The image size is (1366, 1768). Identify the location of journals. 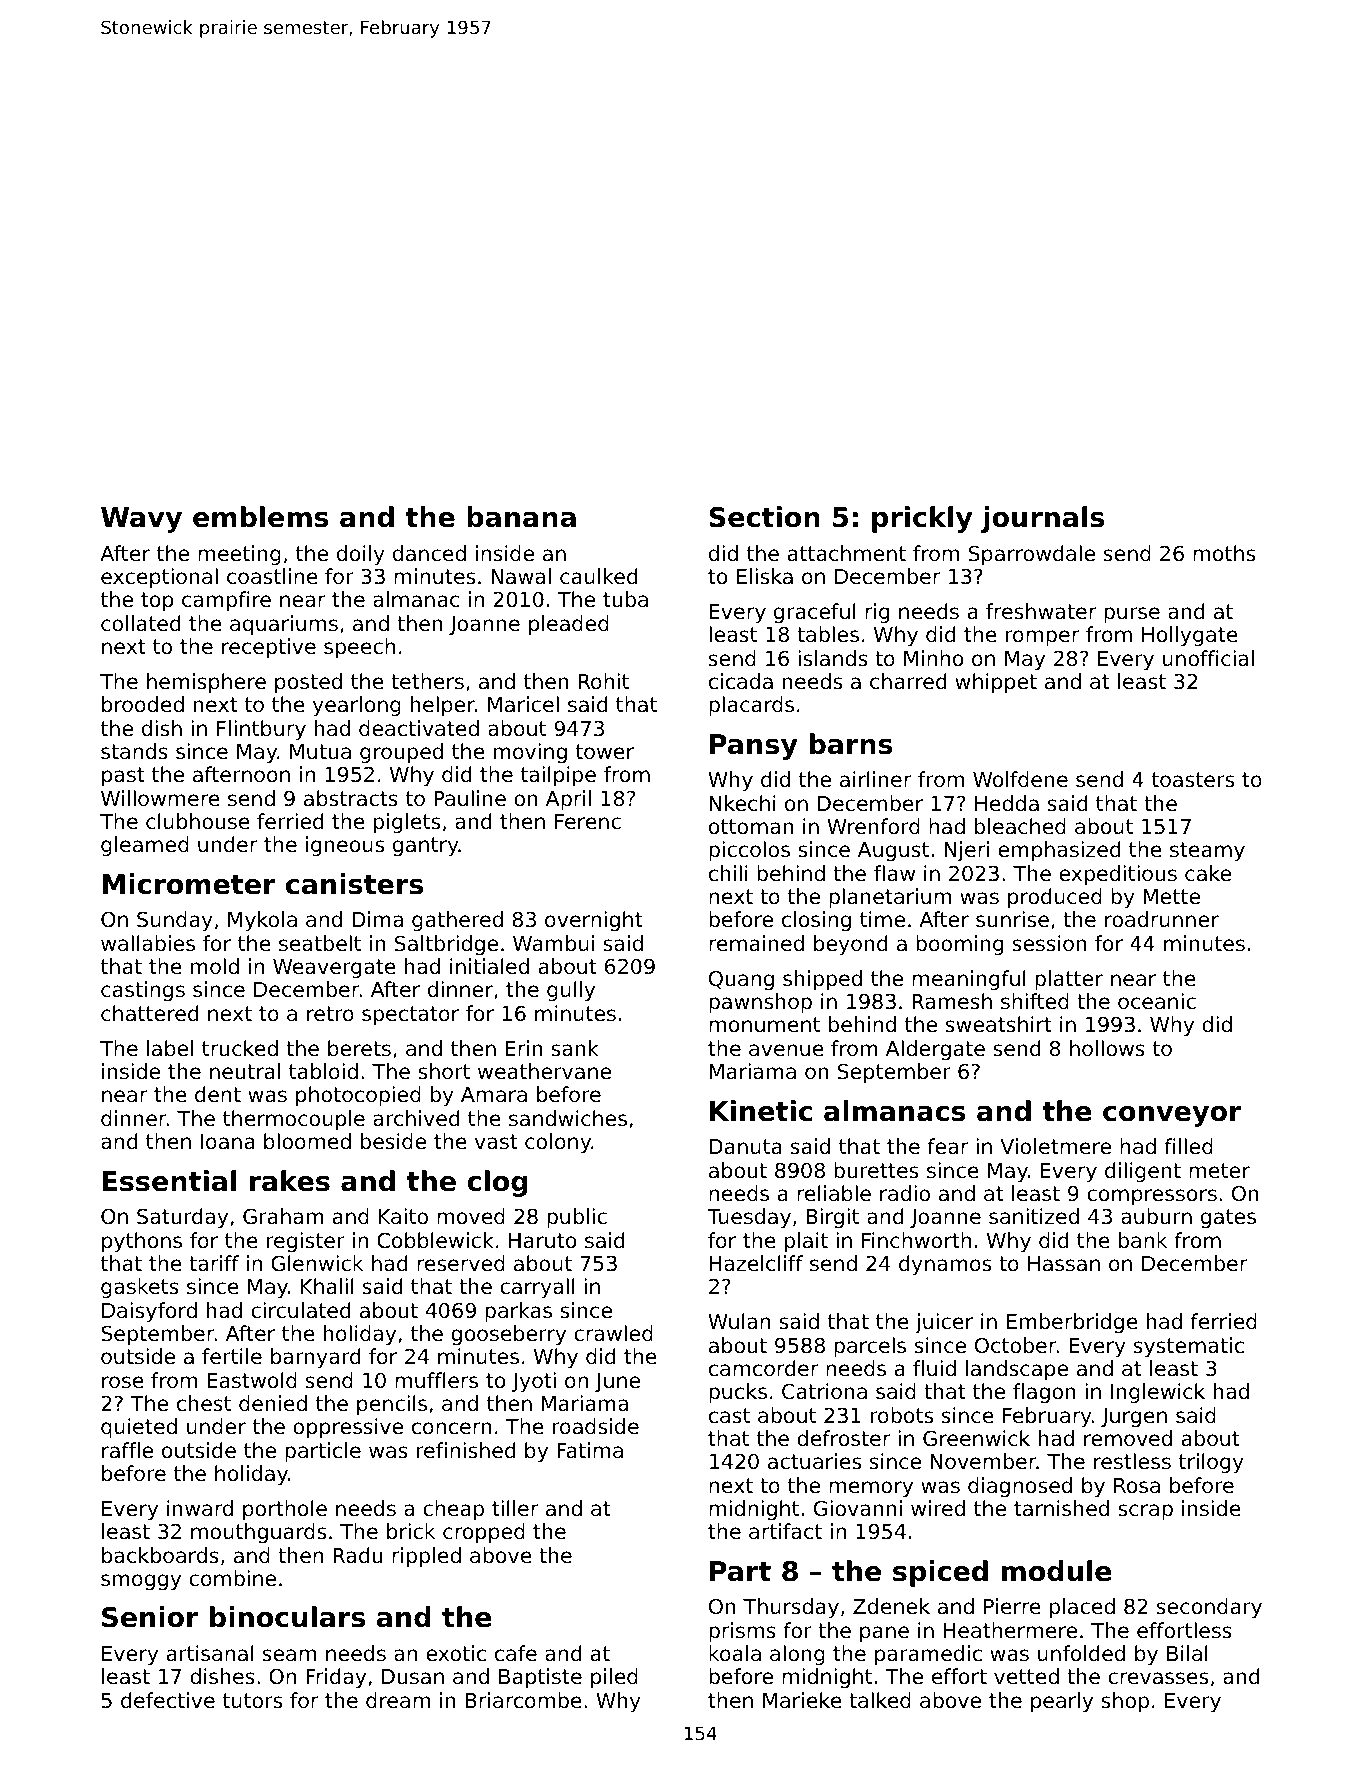
(1042, 519).
